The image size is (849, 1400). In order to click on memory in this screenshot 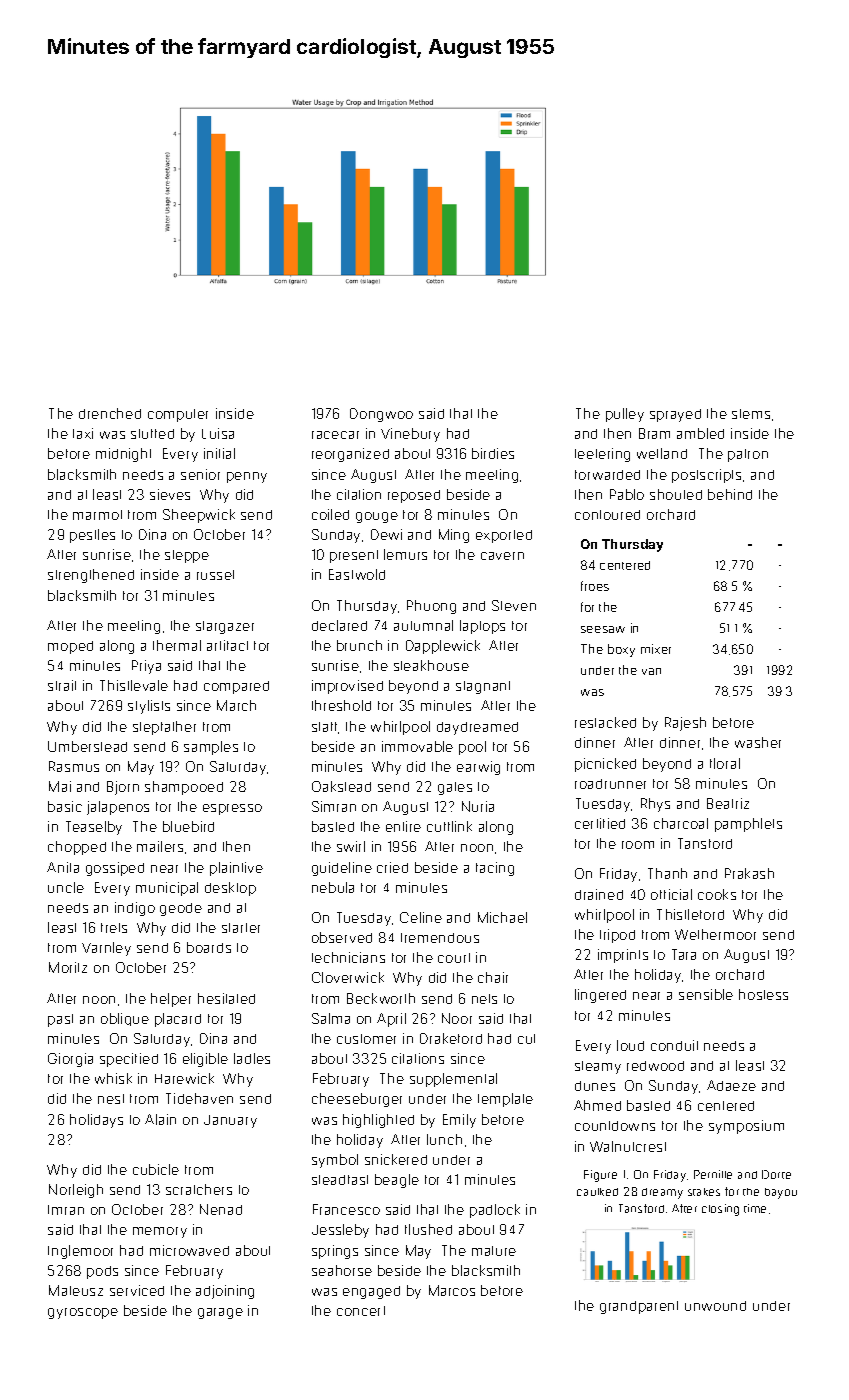, I will do `click(160, 1232)`.
